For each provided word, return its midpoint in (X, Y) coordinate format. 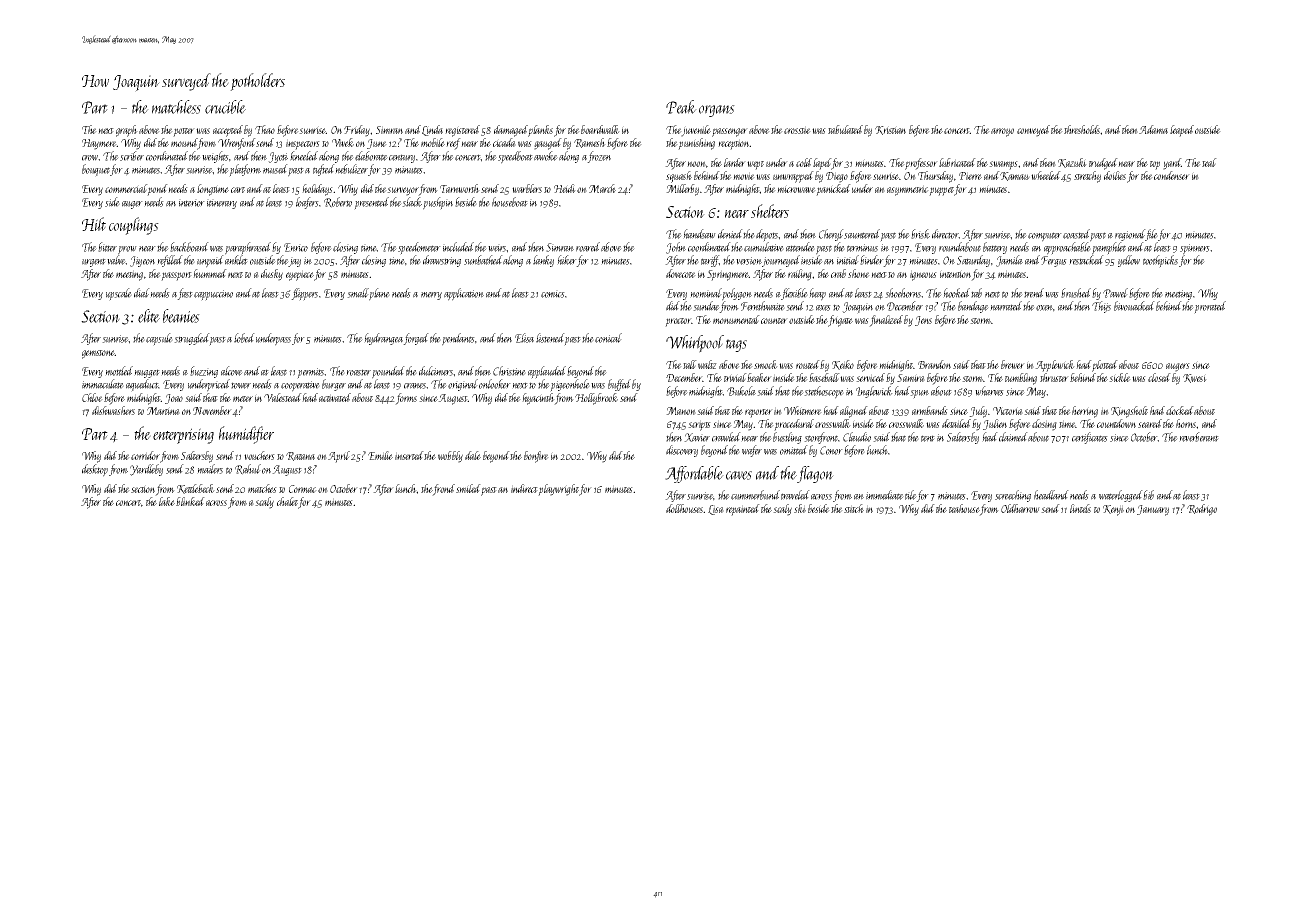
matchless (176, 107)
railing (800, 275)
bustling (787, 438)
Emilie (380, 455)
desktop (95, 470)
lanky (543, 261)
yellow (1129, 261)
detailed (956, 423)
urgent (94, 262)
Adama (1153, 129)
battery (995, 248)
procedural (794, 425)
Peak (681, 107)
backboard (189, 247)
